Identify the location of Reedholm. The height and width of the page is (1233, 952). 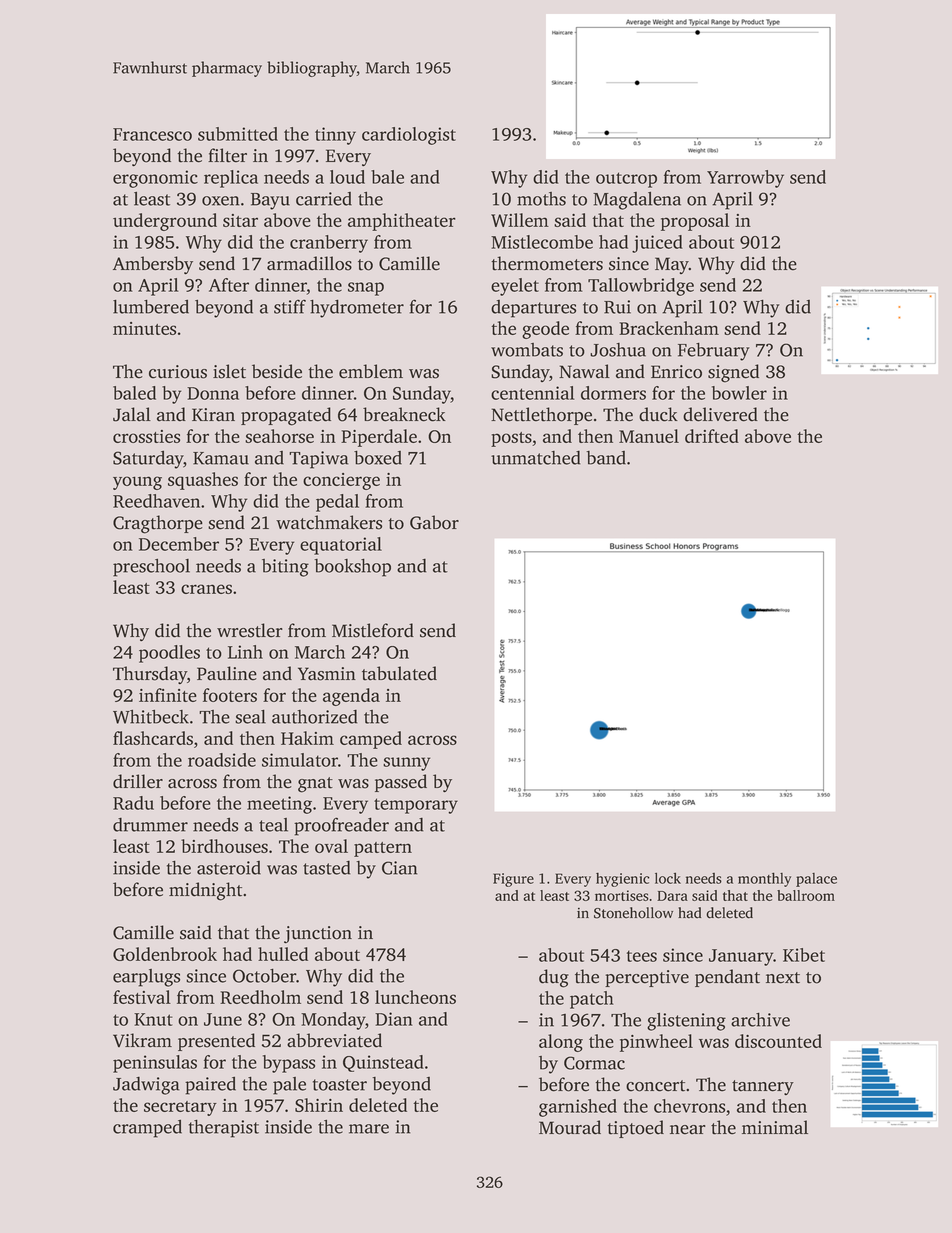
(260, 997).
